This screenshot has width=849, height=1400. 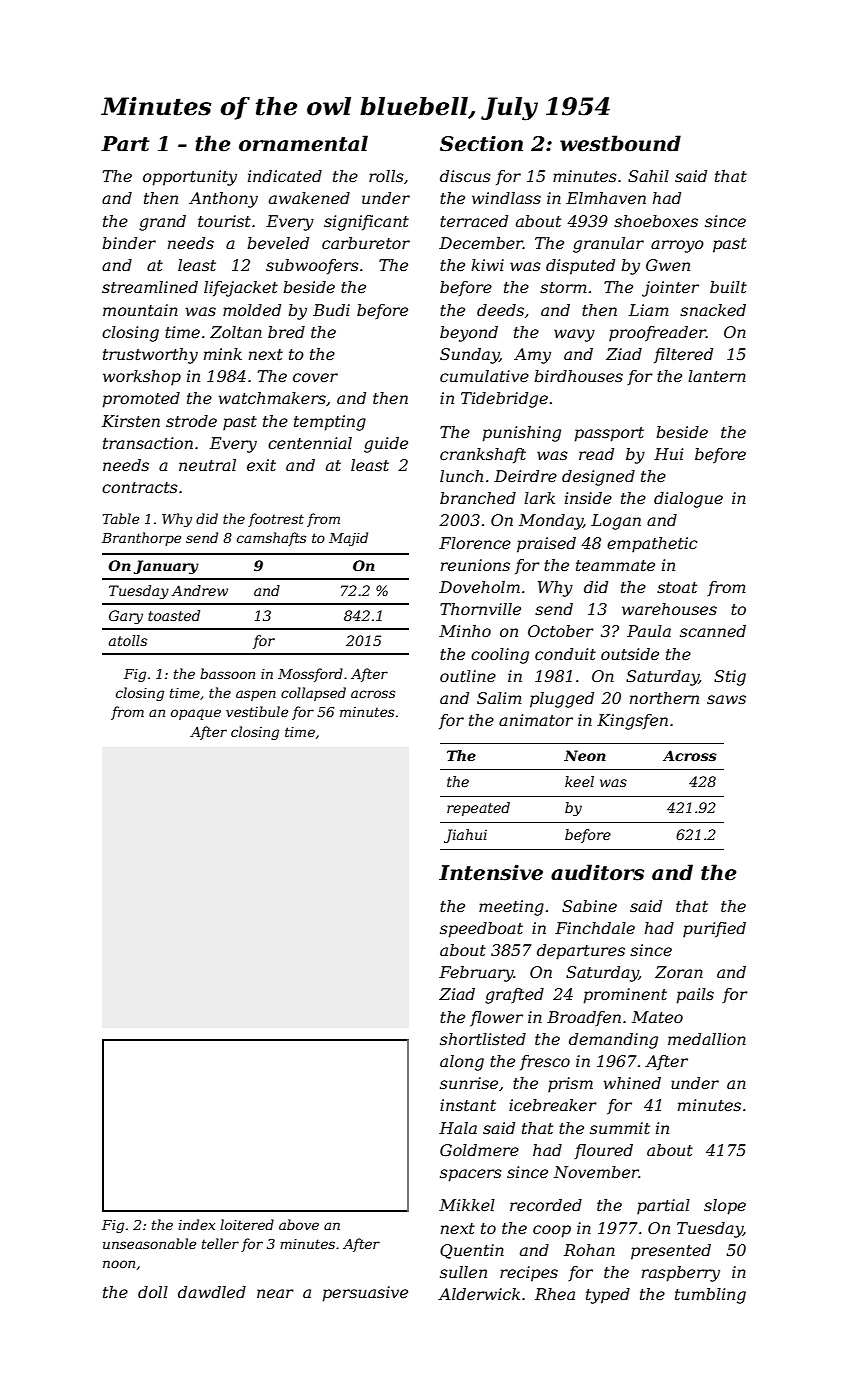 I want to click on filtered, so click(x=683, y=356).
